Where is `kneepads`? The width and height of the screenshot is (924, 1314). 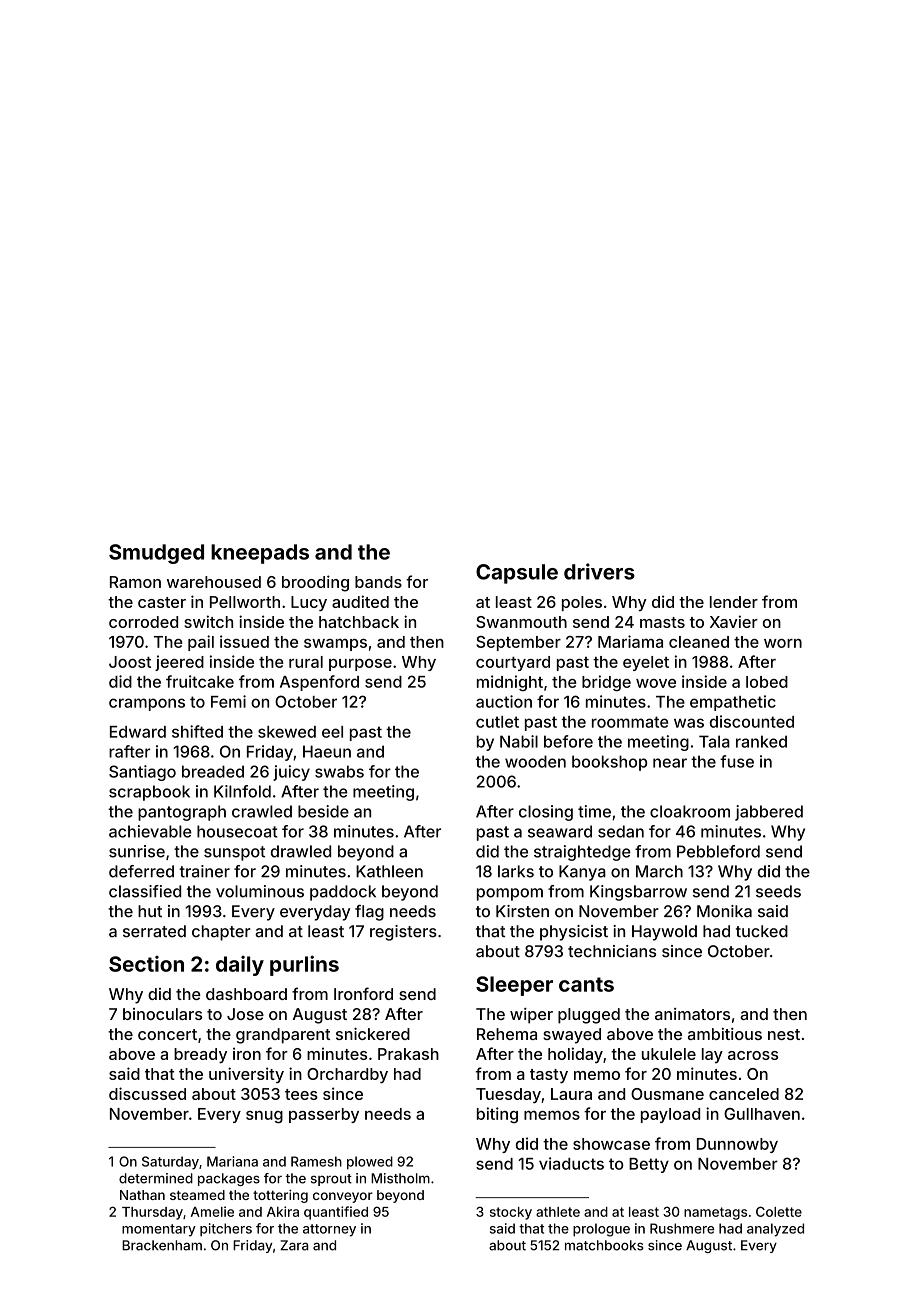
kneepads is located at coordinates (260, 554).
